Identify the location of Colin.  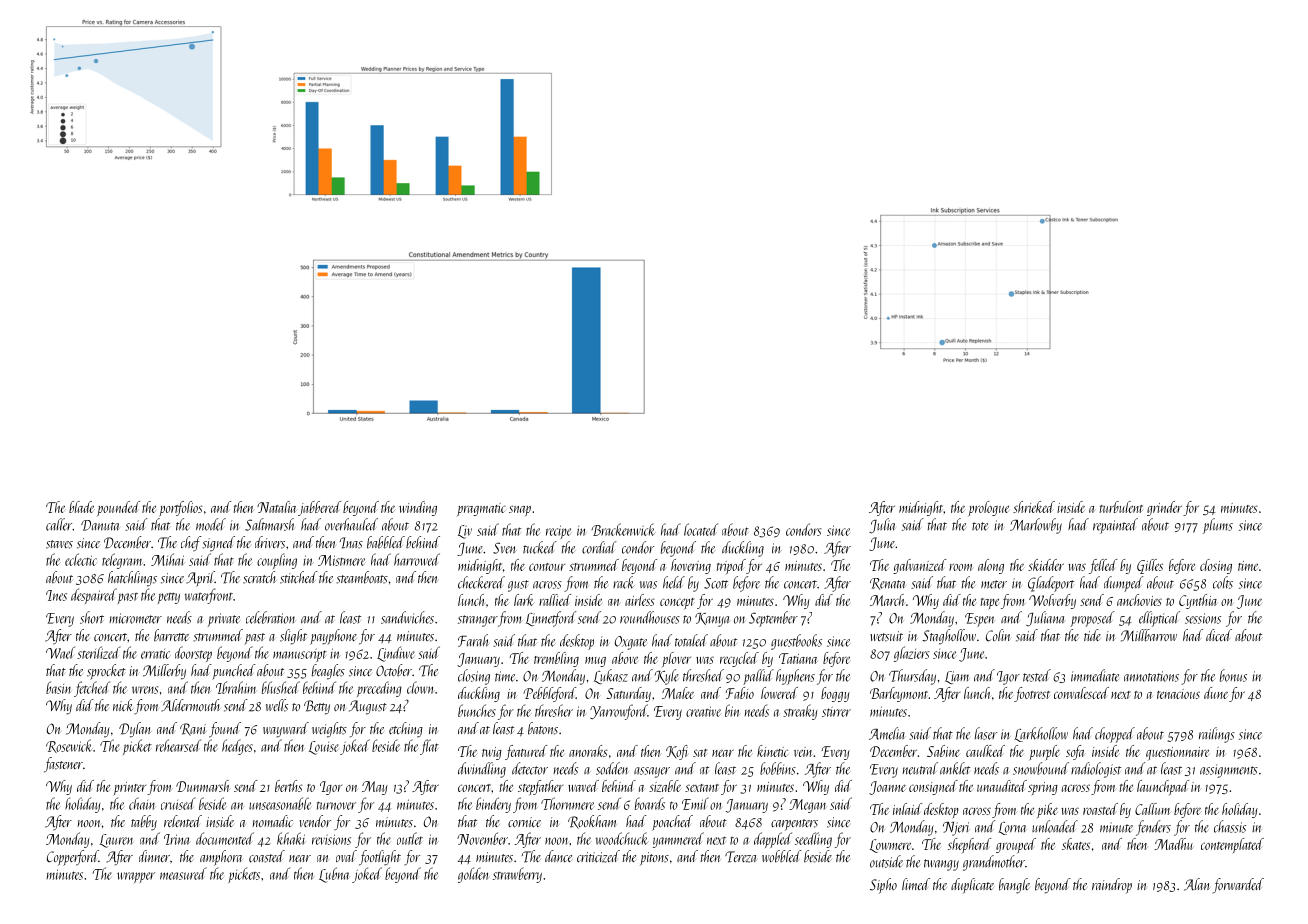
(998, 635).
